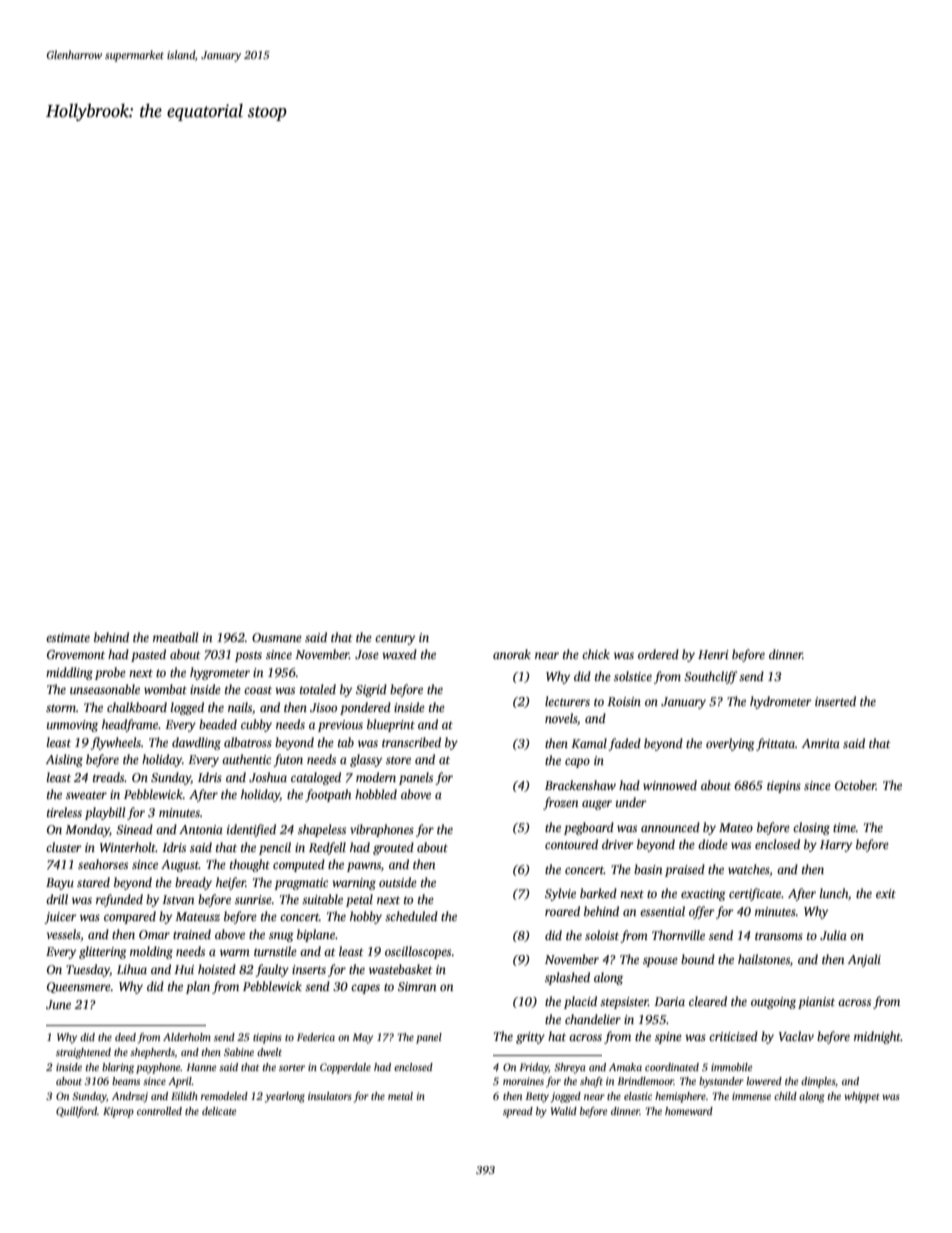  What do you see at coordinates (560, 803) in the screenshot?
I see `frozen` at bounding box center [560, 803].
